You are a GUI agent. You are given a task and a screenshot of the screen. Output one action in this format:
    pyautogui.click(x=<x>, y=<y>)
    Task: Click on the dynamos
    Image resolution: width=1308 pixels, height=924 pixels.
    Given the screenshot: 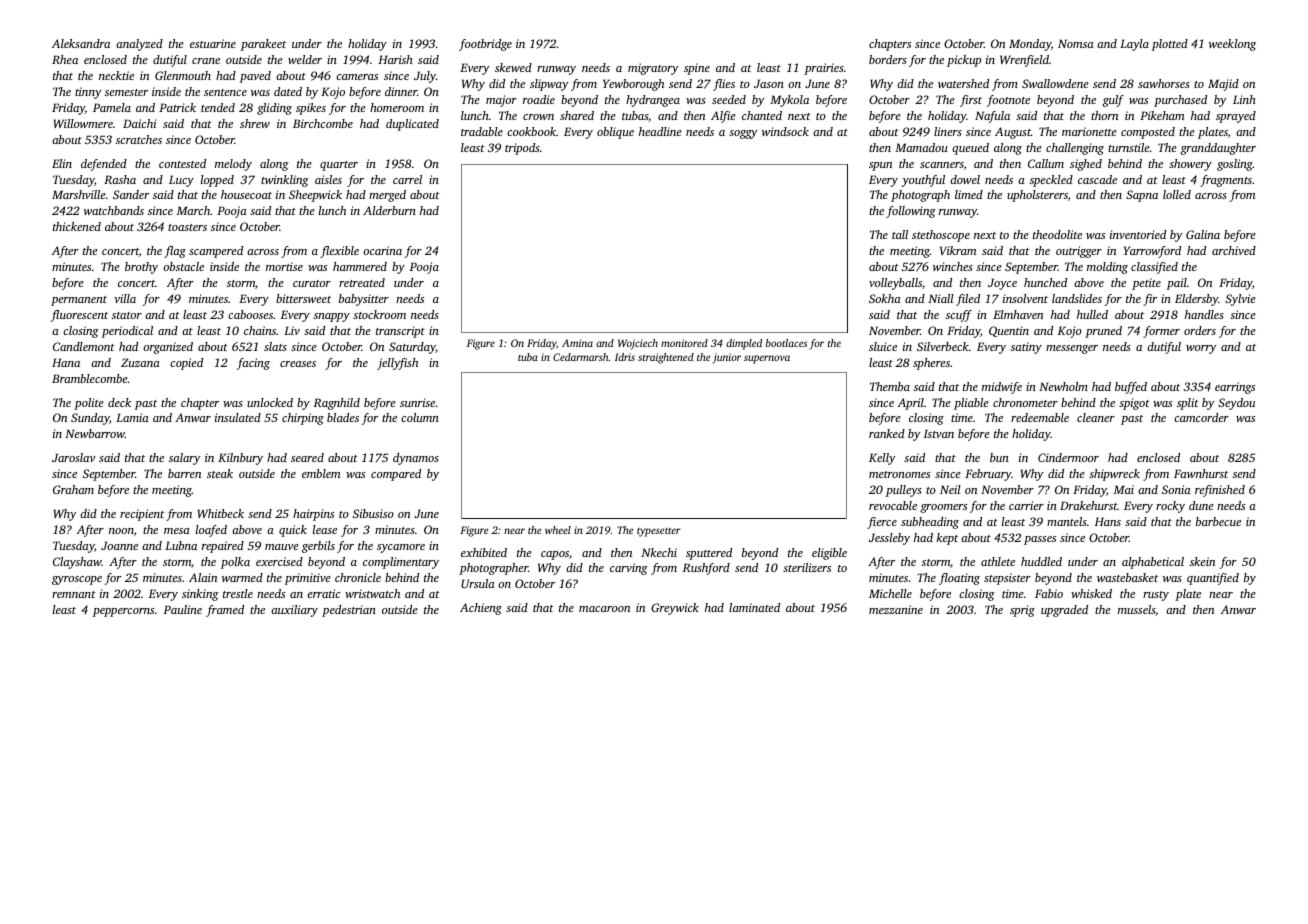 What is the action you would take?
    pyautogui.click(x=416, y=459)
